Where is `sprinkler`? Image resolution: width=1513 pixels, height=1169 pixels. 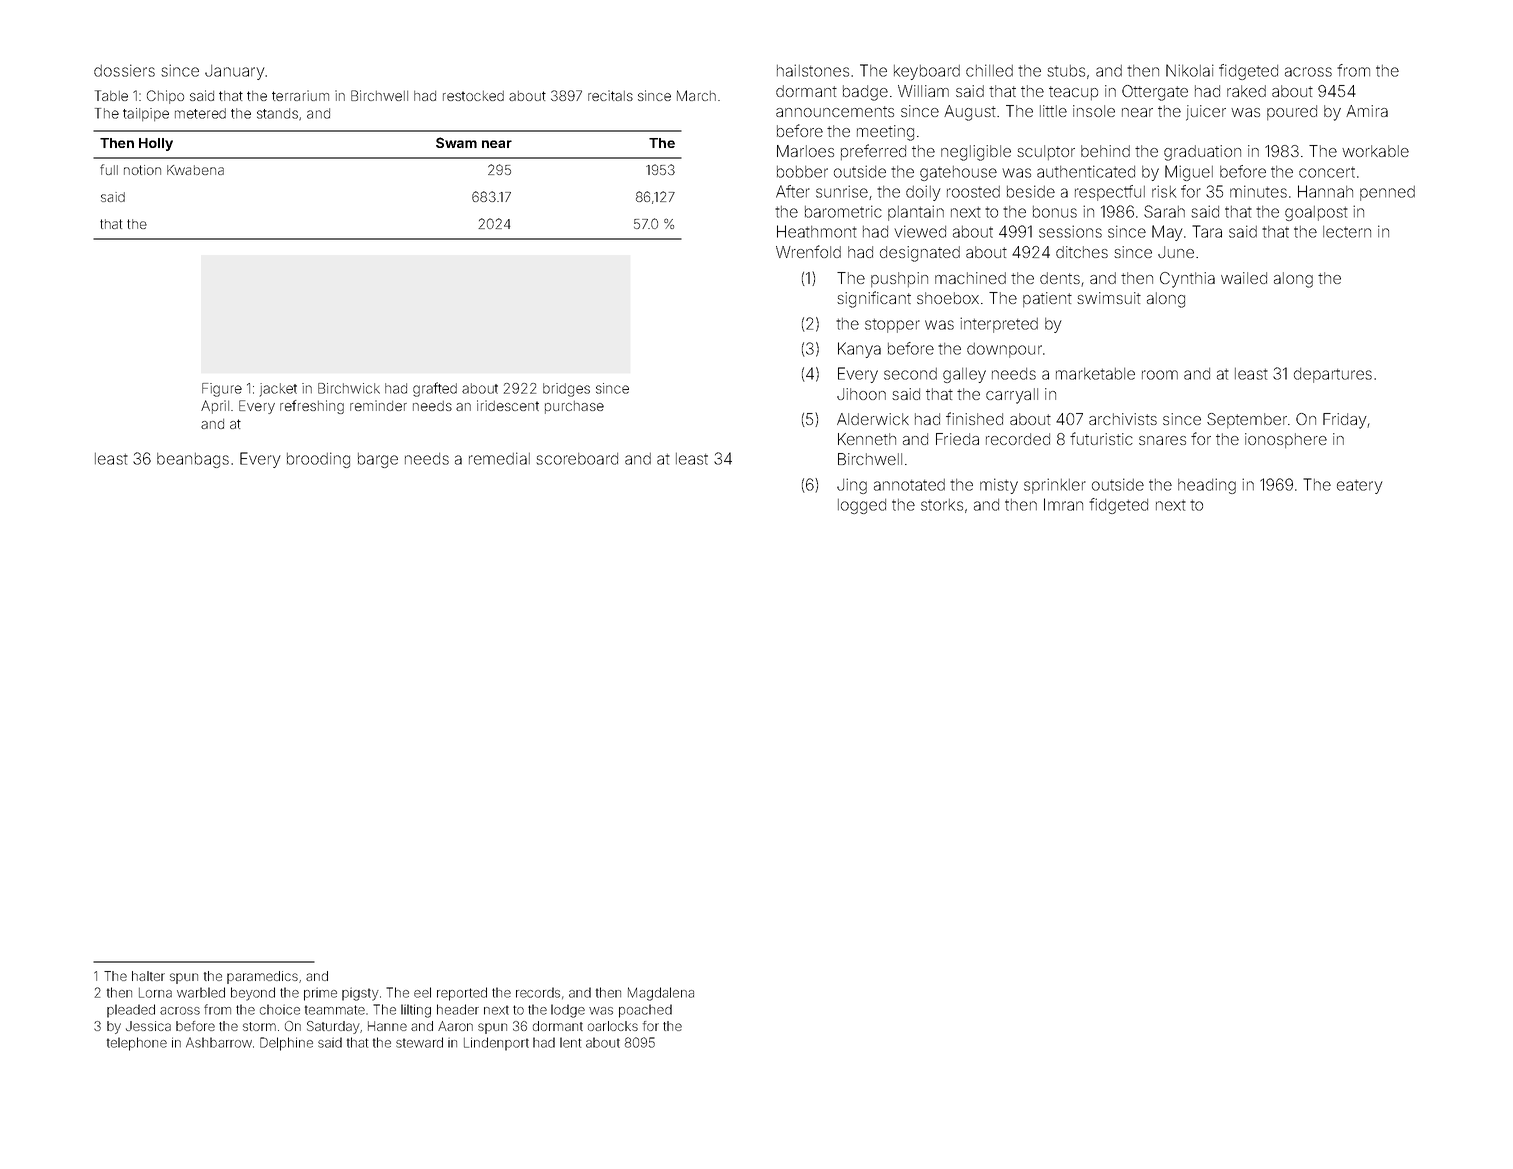 sprinkler is located at coordinates (1055, 486).
